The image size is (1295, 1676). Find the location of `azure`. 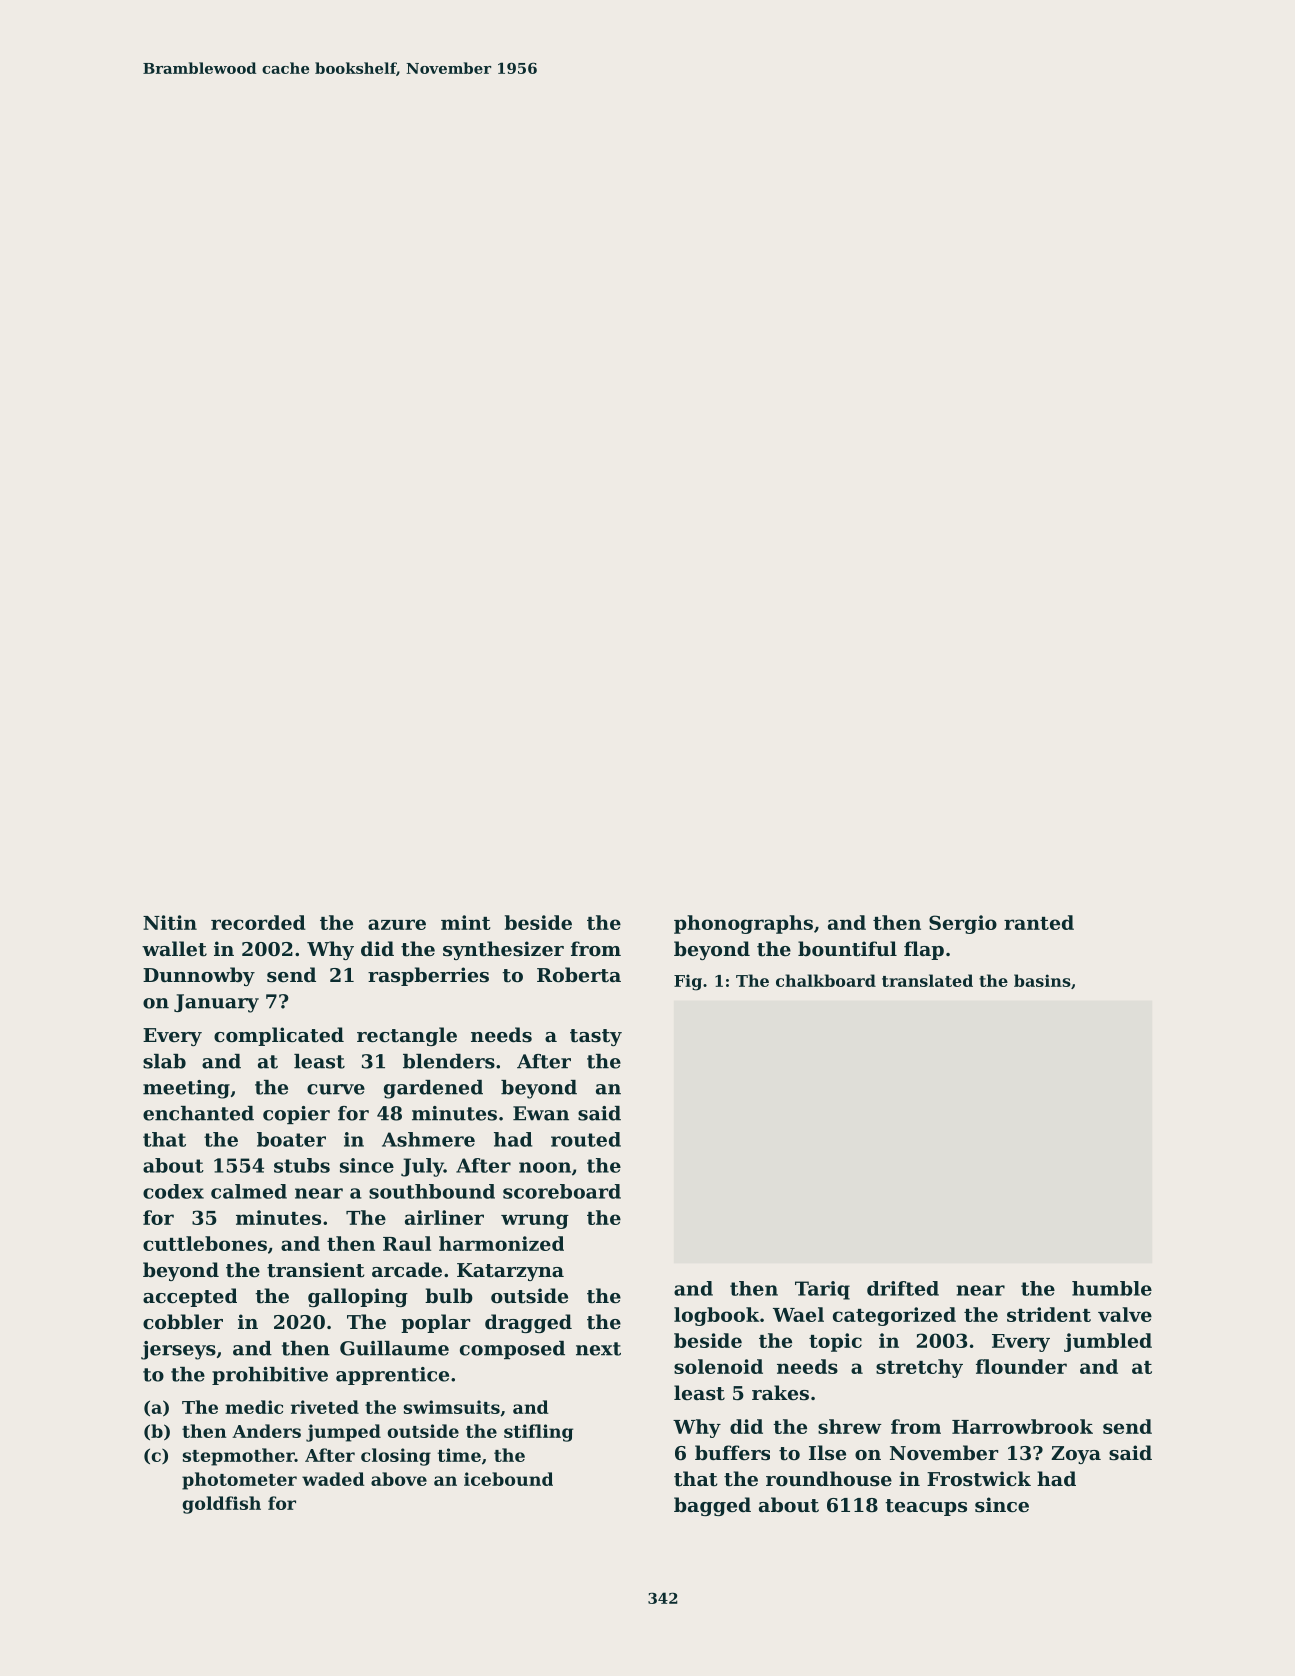

azure is located at coordinates (397, 924).
